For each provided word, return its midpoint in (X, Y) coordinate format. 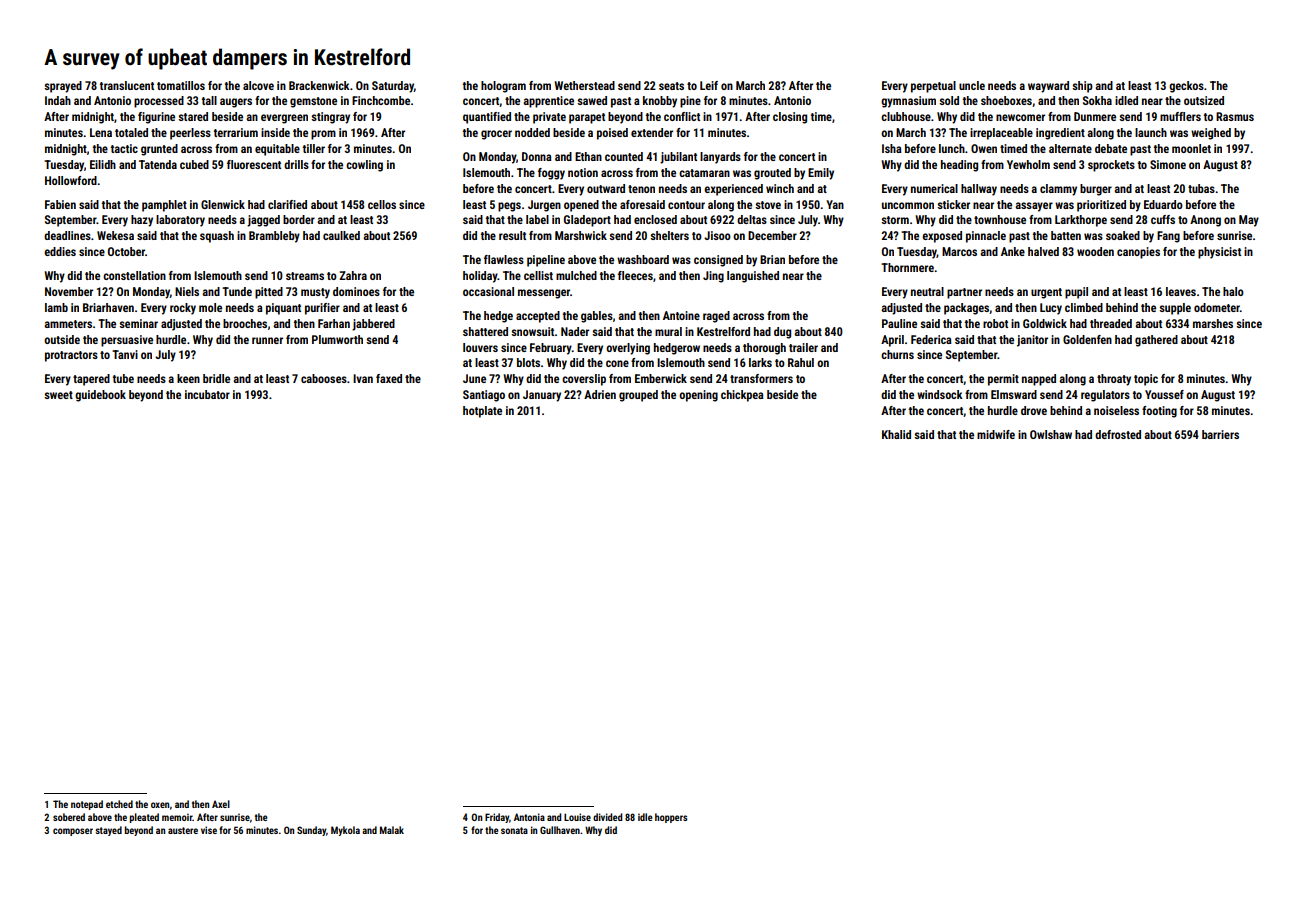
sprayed (63, 87)
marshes (1213, 323)
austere (183, 830)
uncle (972, 85)
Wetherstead (584, 85)
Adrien (600, 394)
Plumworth (337, 339)
